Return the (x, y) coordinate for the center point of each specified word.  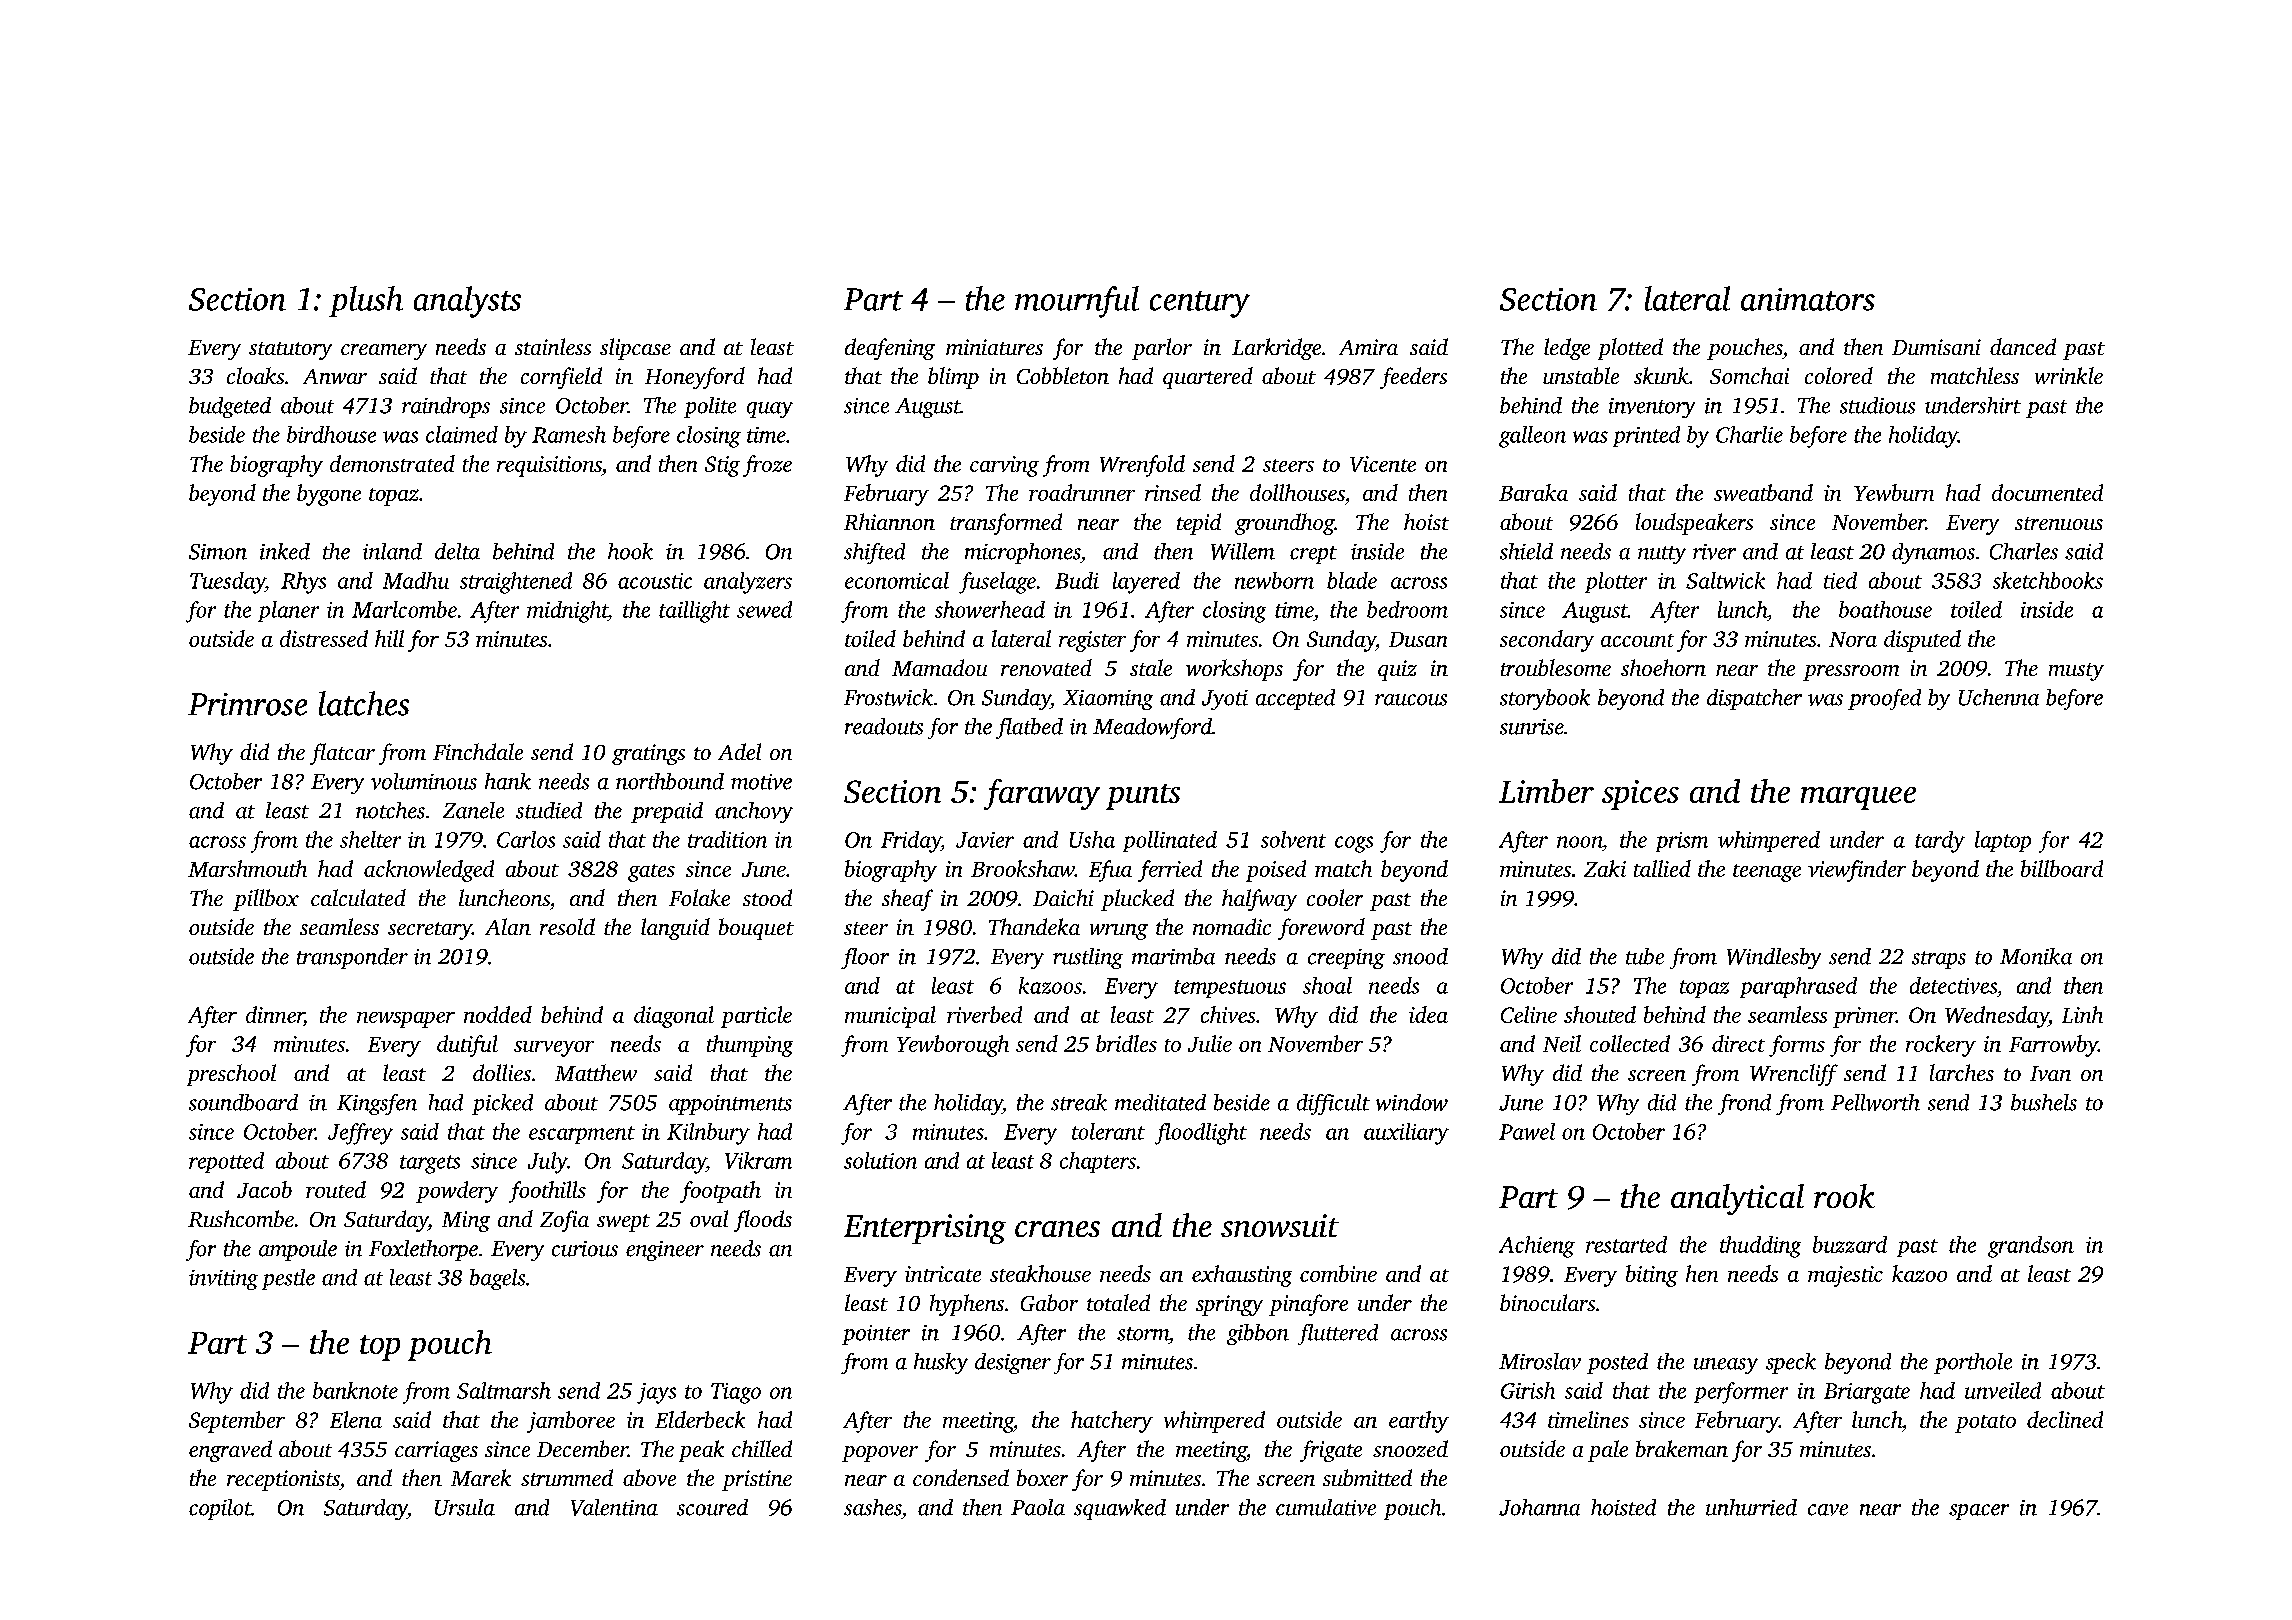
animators (1808, 299)
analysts (467, 302)
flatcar (342, 754)
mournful (1077, 302)
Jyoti (1225, 700)
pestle (288, 1279)
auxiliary (1406, 1134)
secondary (1547, 641)
